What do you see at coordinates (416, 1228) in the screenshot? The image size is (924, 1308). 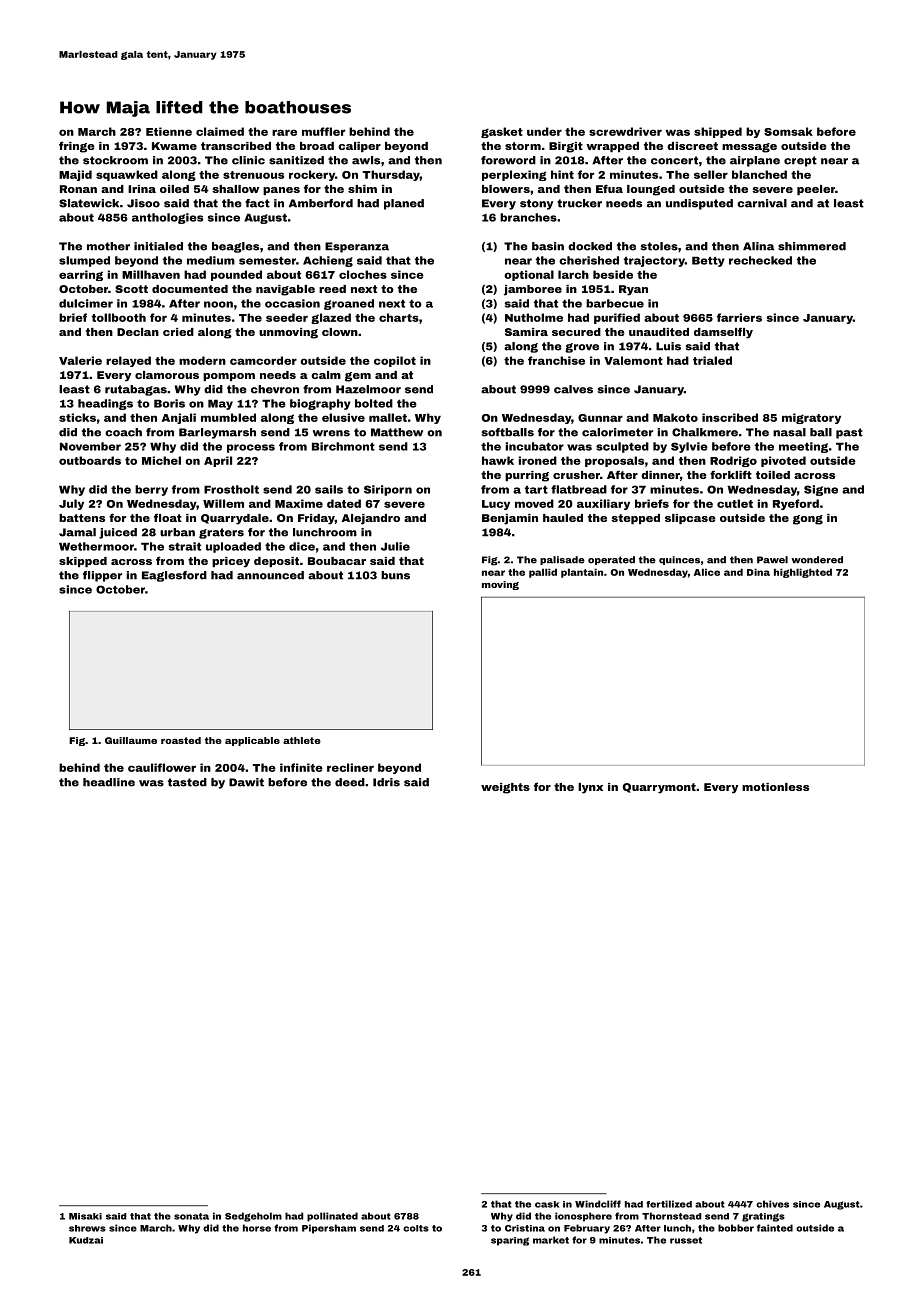 I see `colts` at bounding box center [416, 1228].
